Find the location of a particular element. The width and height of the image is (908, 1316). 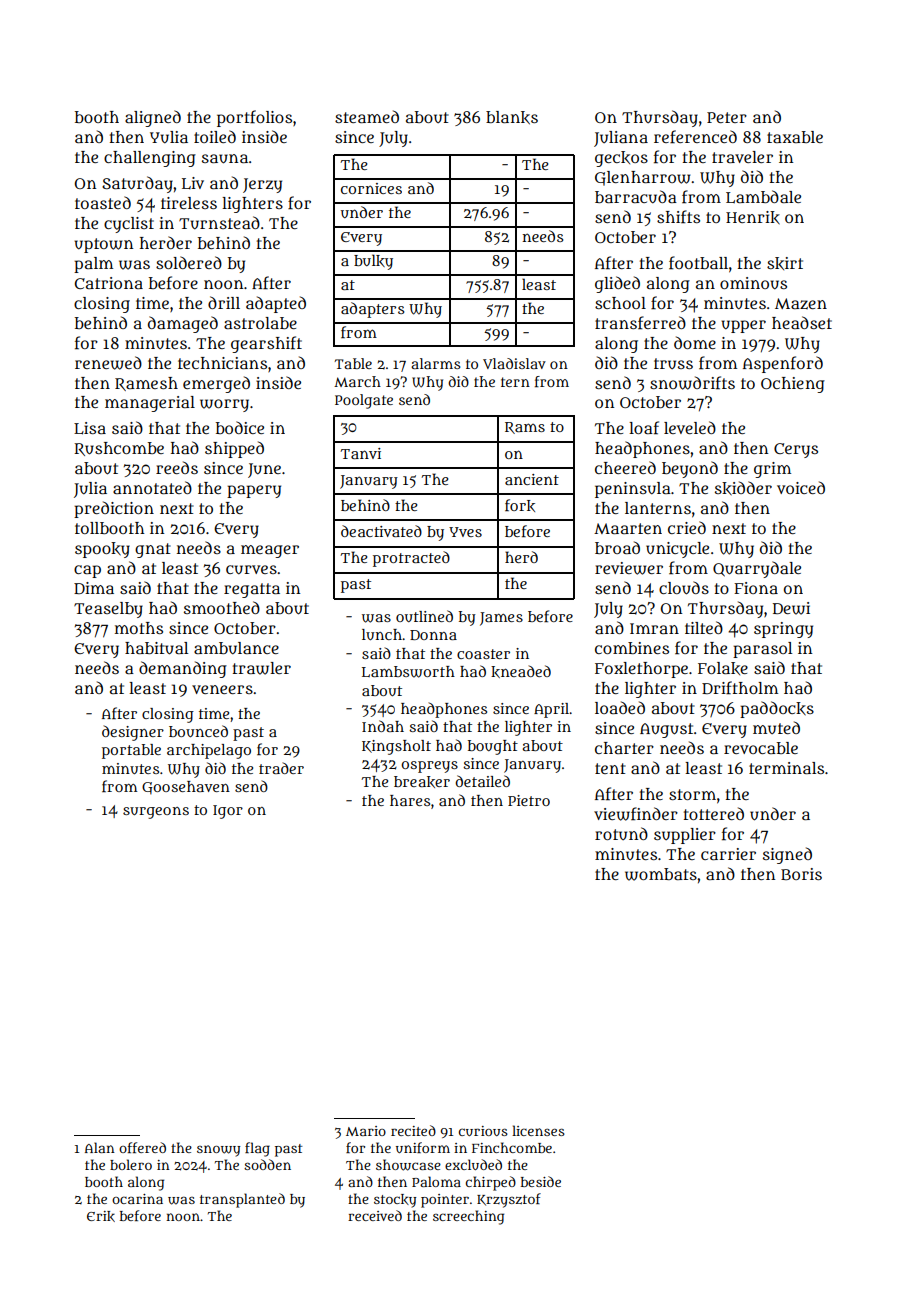

offered is located at coordinates (142, 1147).
